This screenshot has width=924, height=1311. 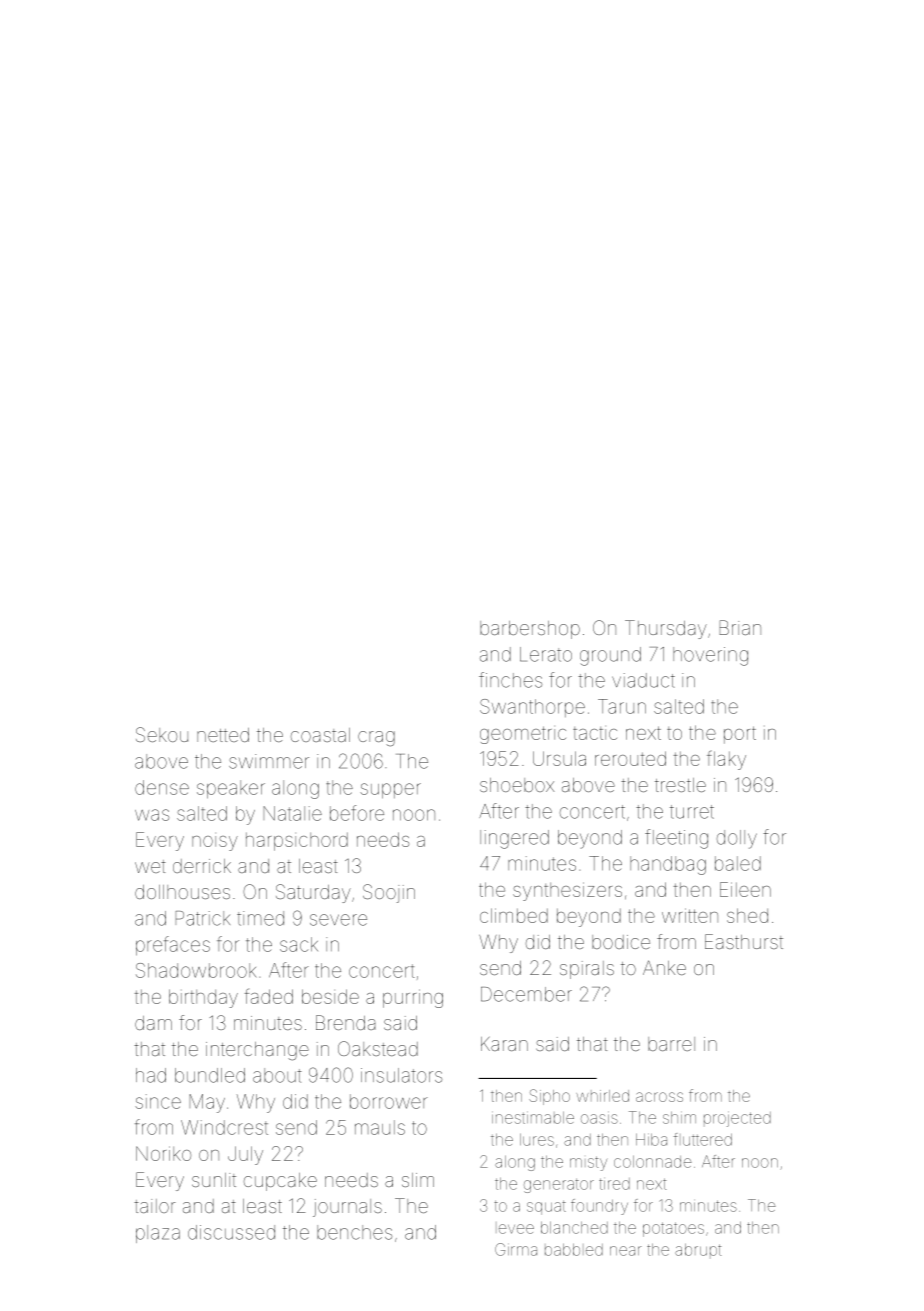 What do you see at coordinates (671, 1044) in the screenshot?
I see `barrel` at bounding box center [671, 1044].
